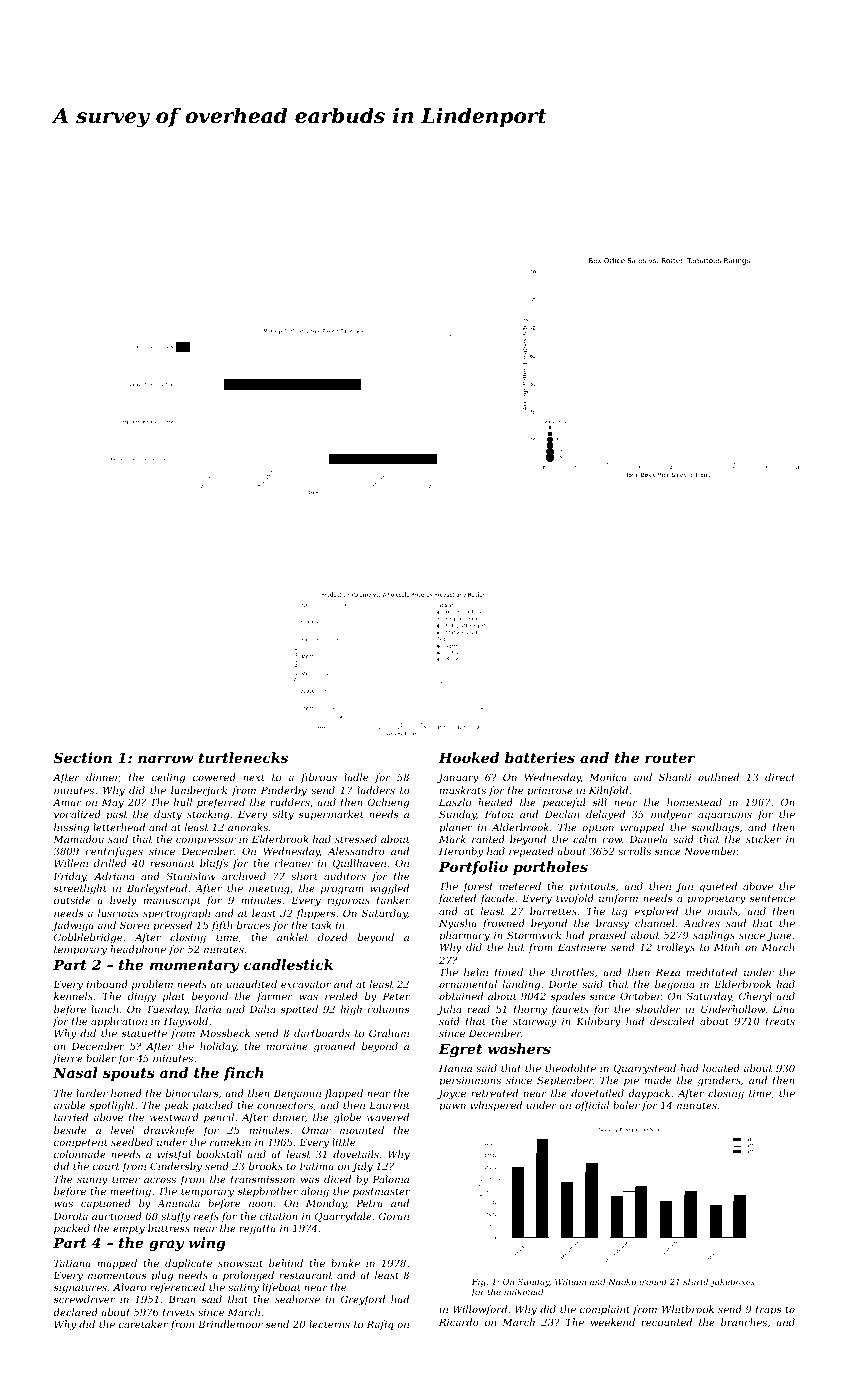 The width and height of the document is (849, 1400). Describe the element at coordinates (608, 777) in the document. I see `Monica` at that location.
